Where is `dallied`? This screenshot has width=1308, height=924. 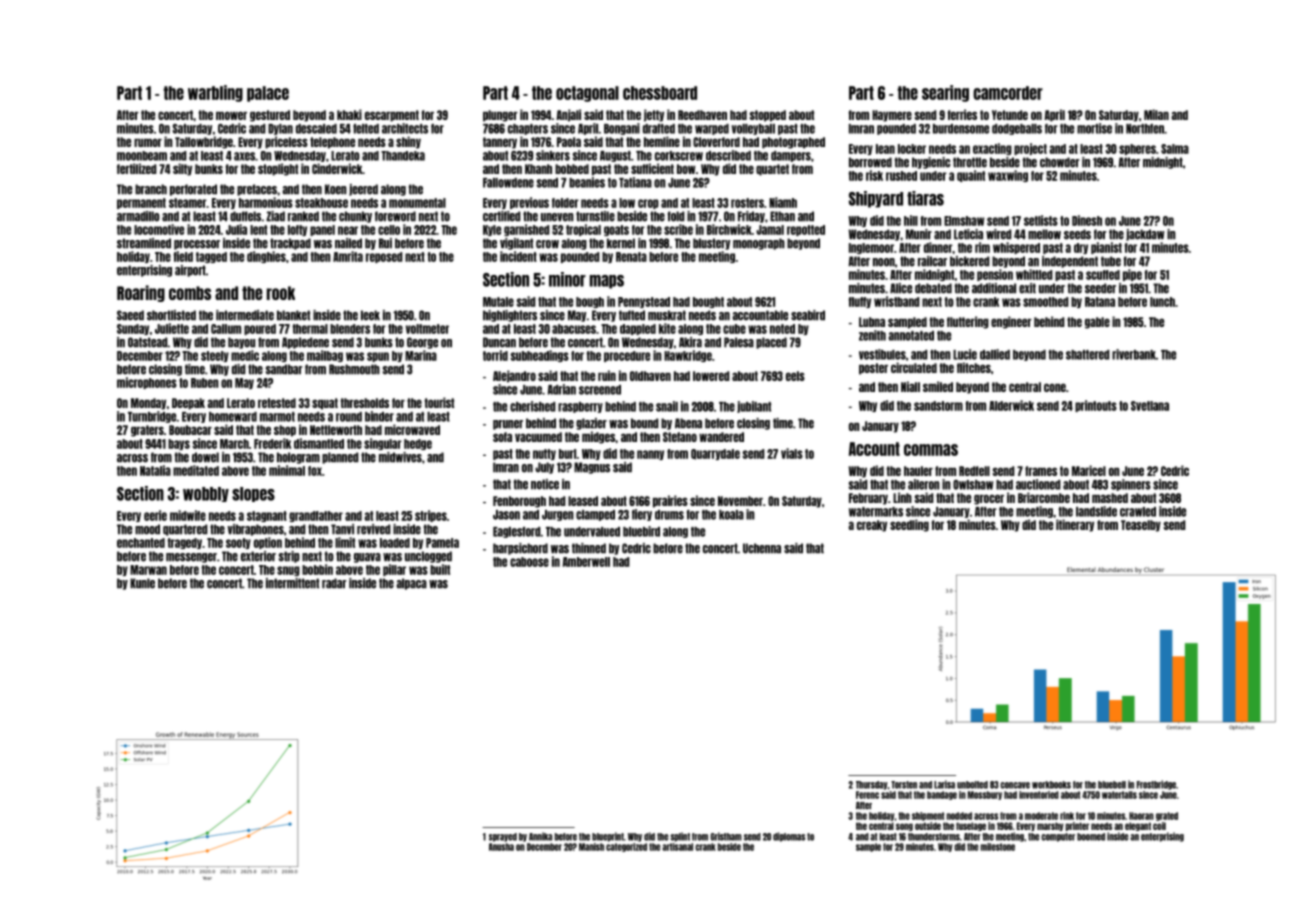
dallied is located at coordinates (995, 354).
